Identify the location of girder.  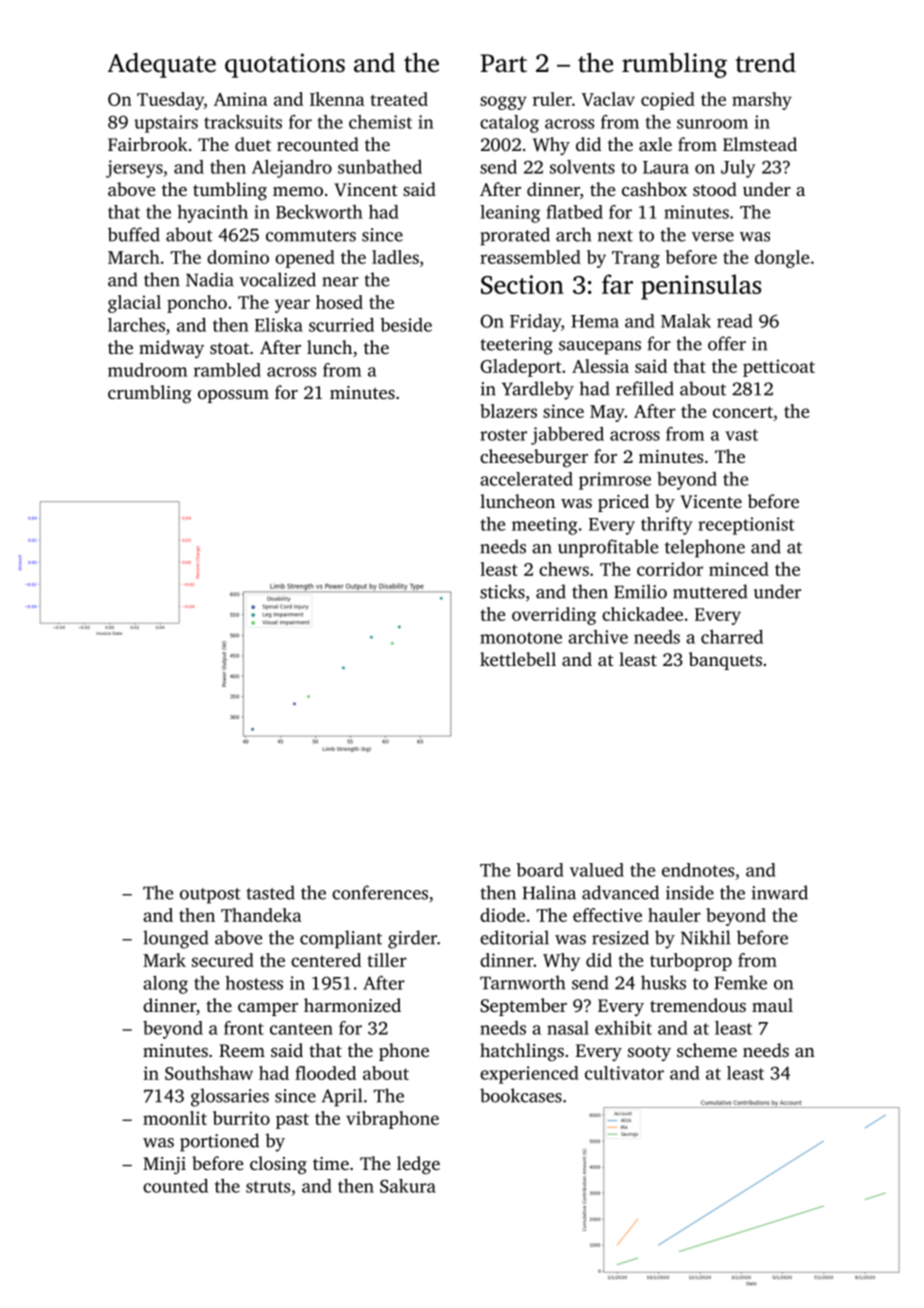
(412, 939).
